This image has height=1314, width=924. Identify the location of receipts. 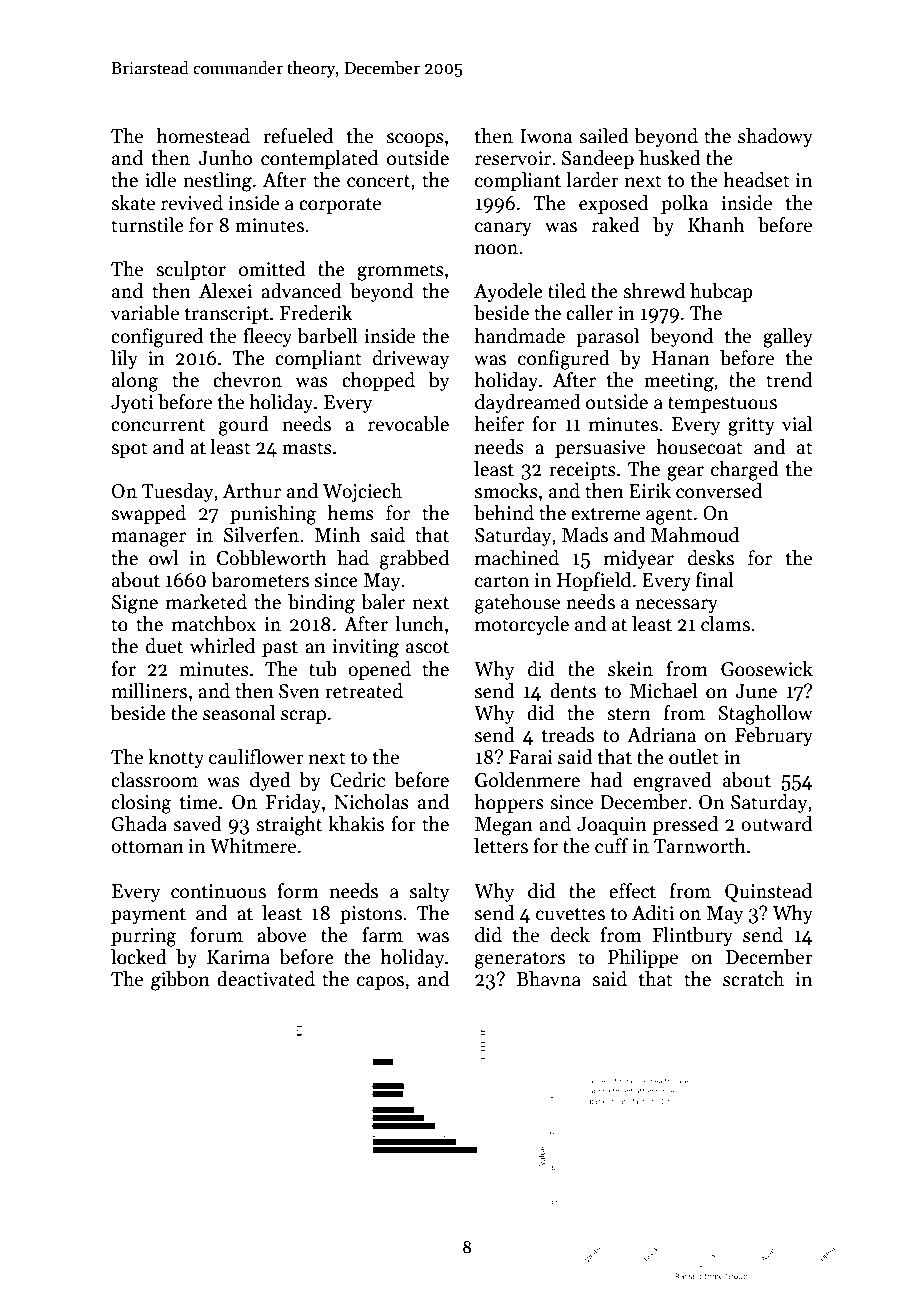
(582, 471).
